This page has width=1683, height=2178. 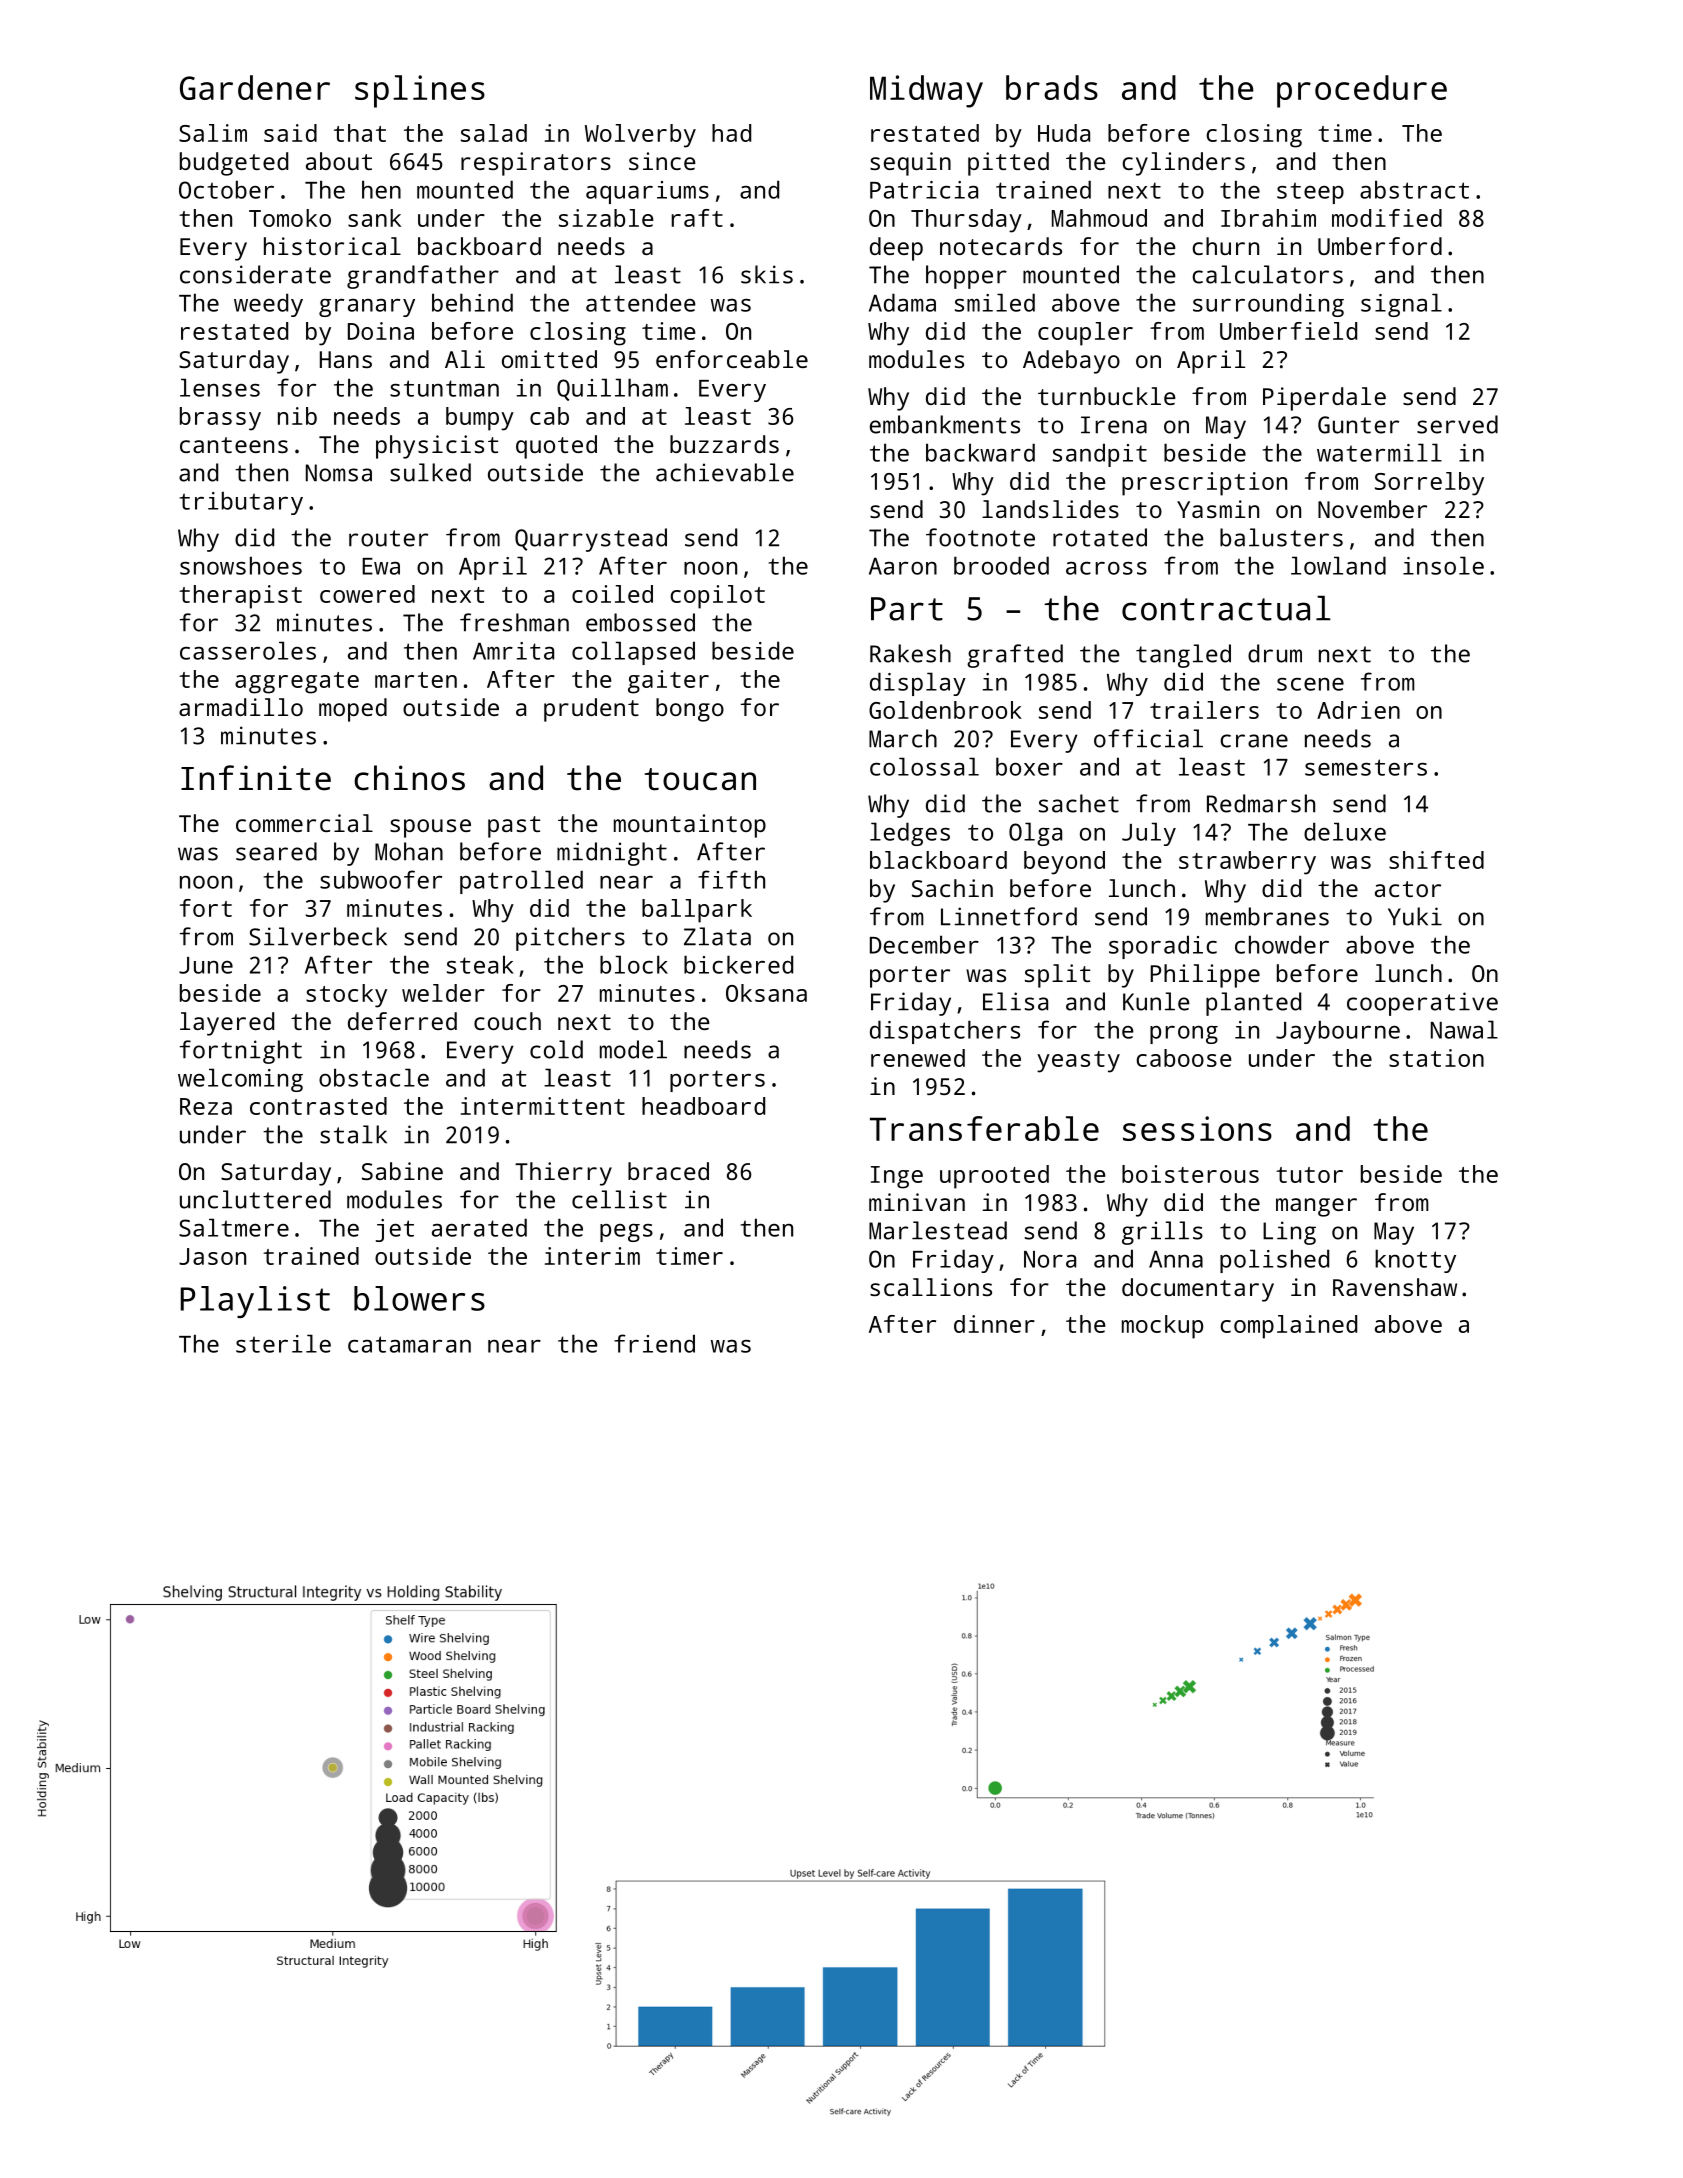 I want to click on lowland, so click(x=1338, y=565).
